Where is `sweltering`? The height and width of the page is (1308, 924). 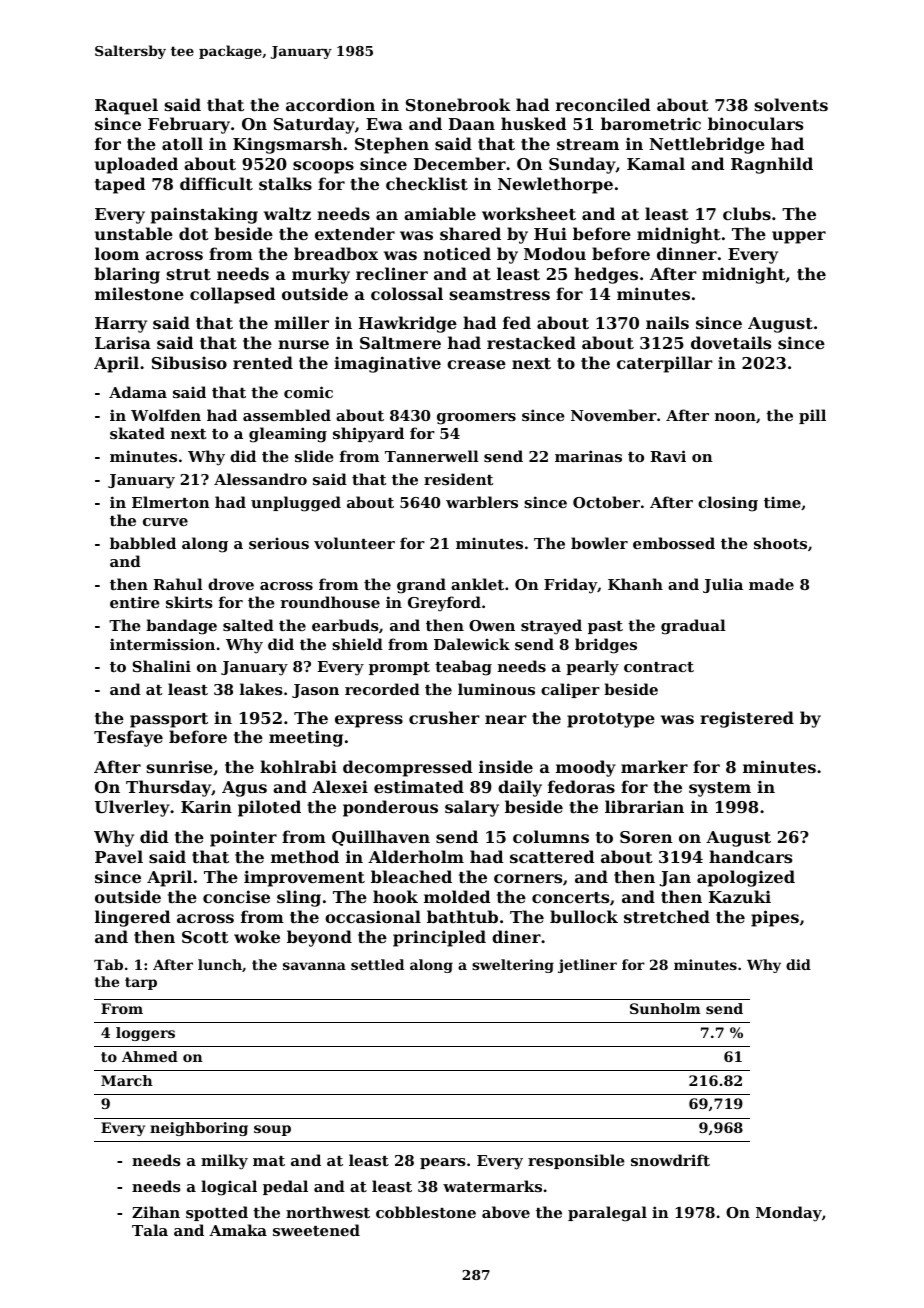
sweltering is located at coordinates (513, 966).
